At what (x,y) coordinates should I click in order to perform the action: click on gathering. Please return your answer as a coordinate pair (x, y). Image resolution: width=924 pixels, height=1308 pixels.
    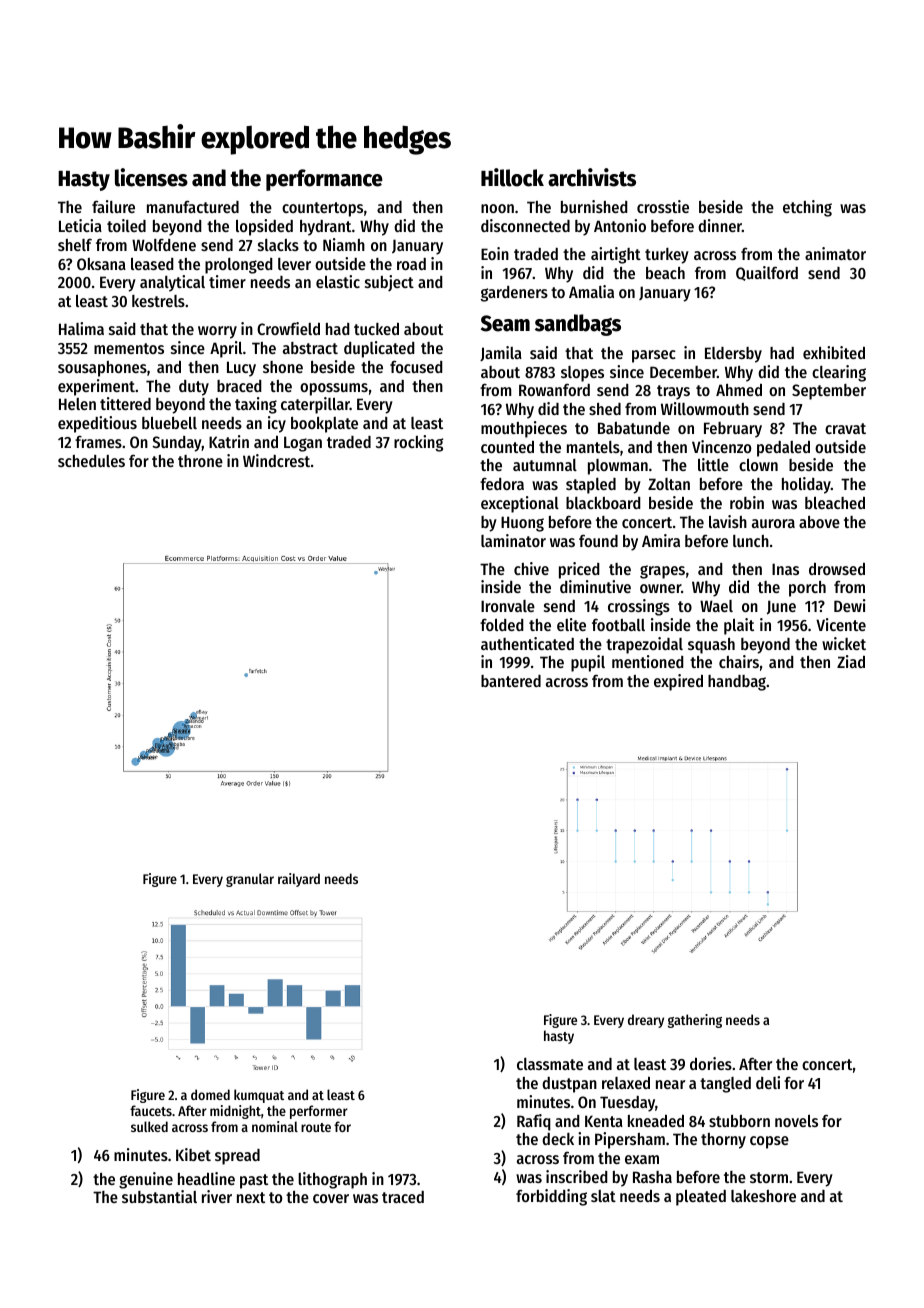
    Looking at the image, I should click on (695, 1021).
